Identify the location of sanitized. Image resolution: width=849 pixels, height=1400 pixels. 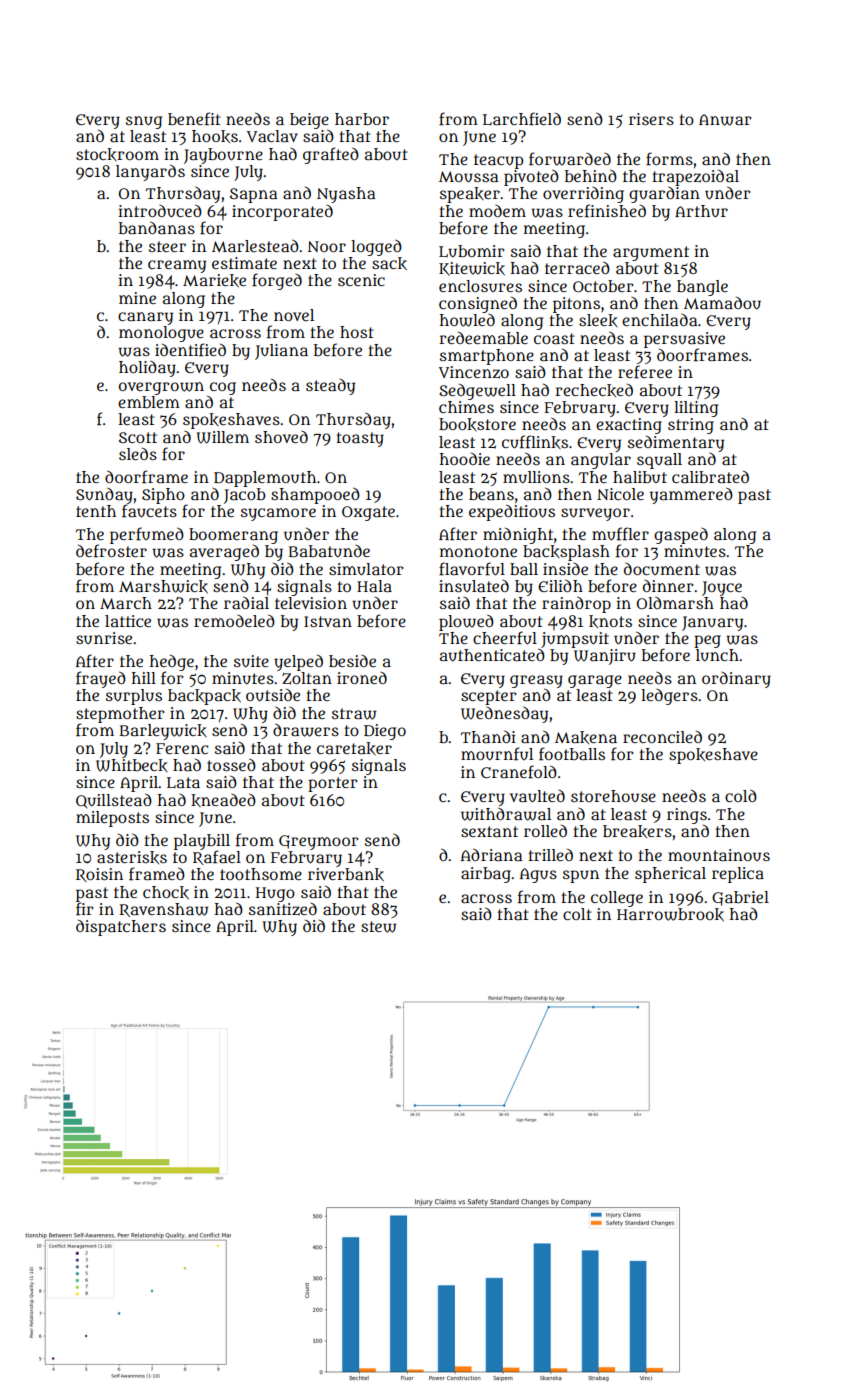
(283, 909).
